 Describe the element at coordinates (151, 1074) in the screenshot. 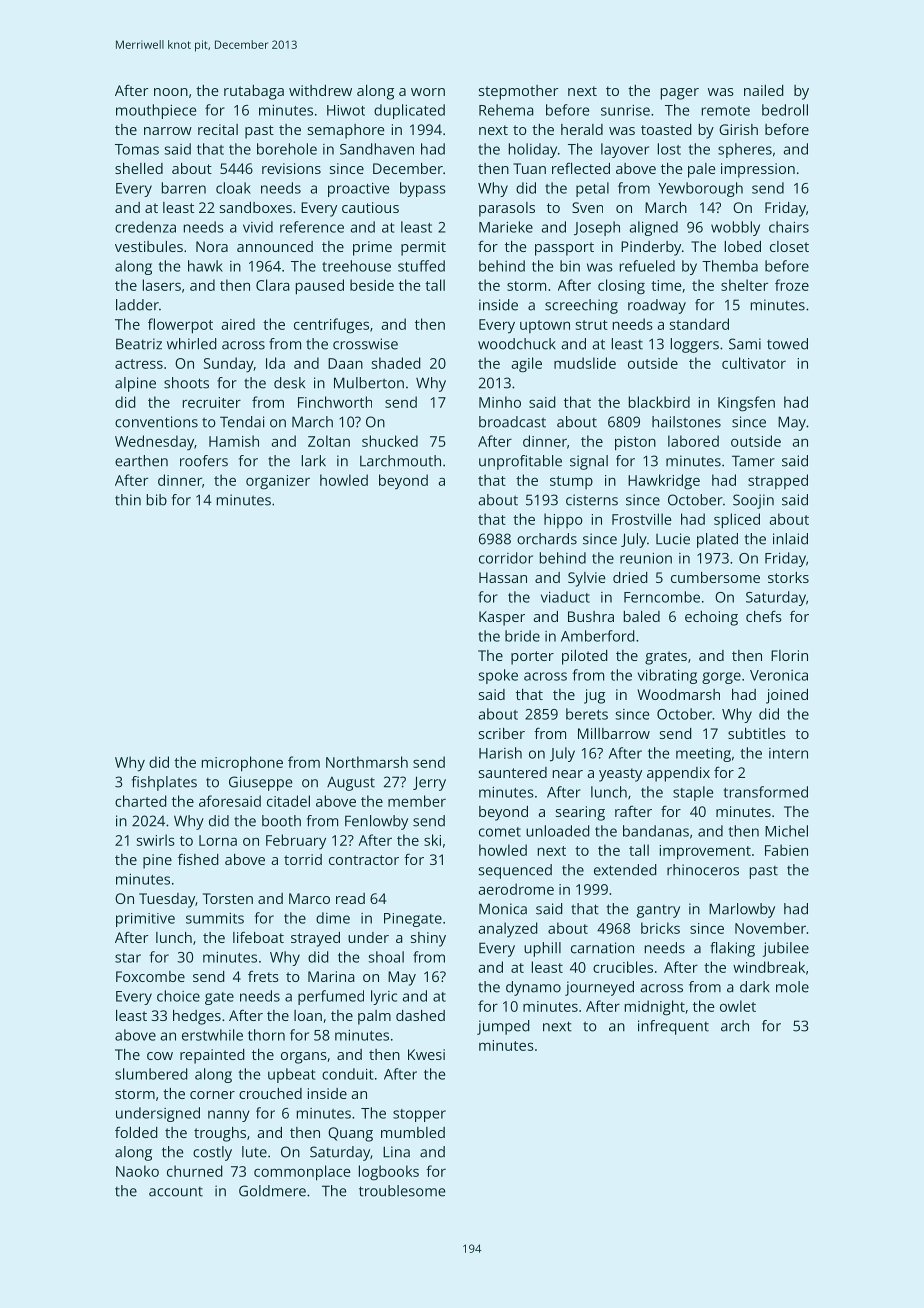

I see `slumbered` at that location.
